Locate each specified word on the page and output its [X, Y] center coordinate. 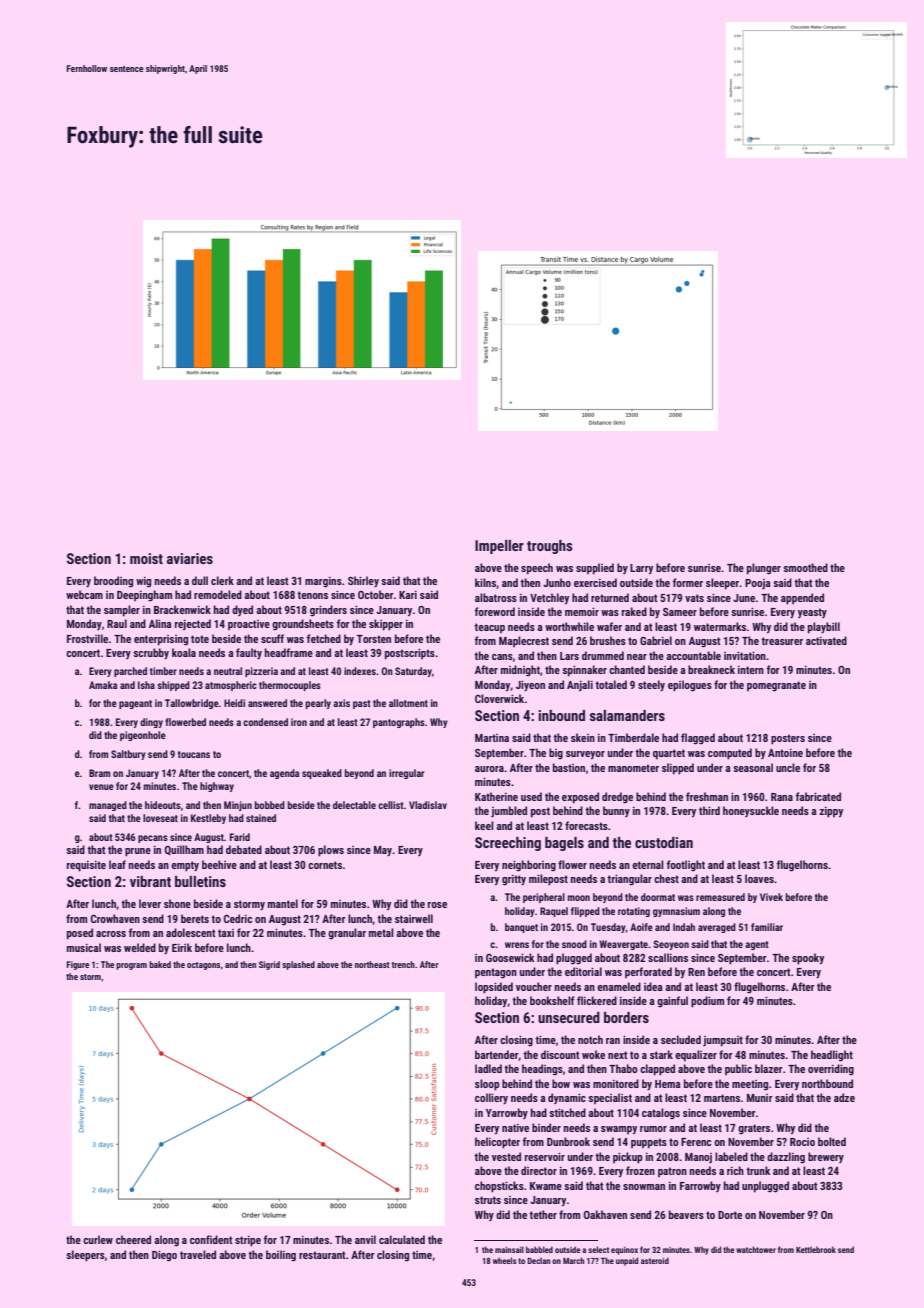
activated [826, 640]
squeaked [322, 774]
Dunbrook [568, 1141]
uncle [788, 767]
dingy [151, 723]
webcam [84, 594]
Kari [408, 595]
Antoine [785, 753]
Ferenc [696, 1142]
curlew [98, 1239]
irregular [407, 774]
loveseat [160, 818]
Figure [78, 965]
